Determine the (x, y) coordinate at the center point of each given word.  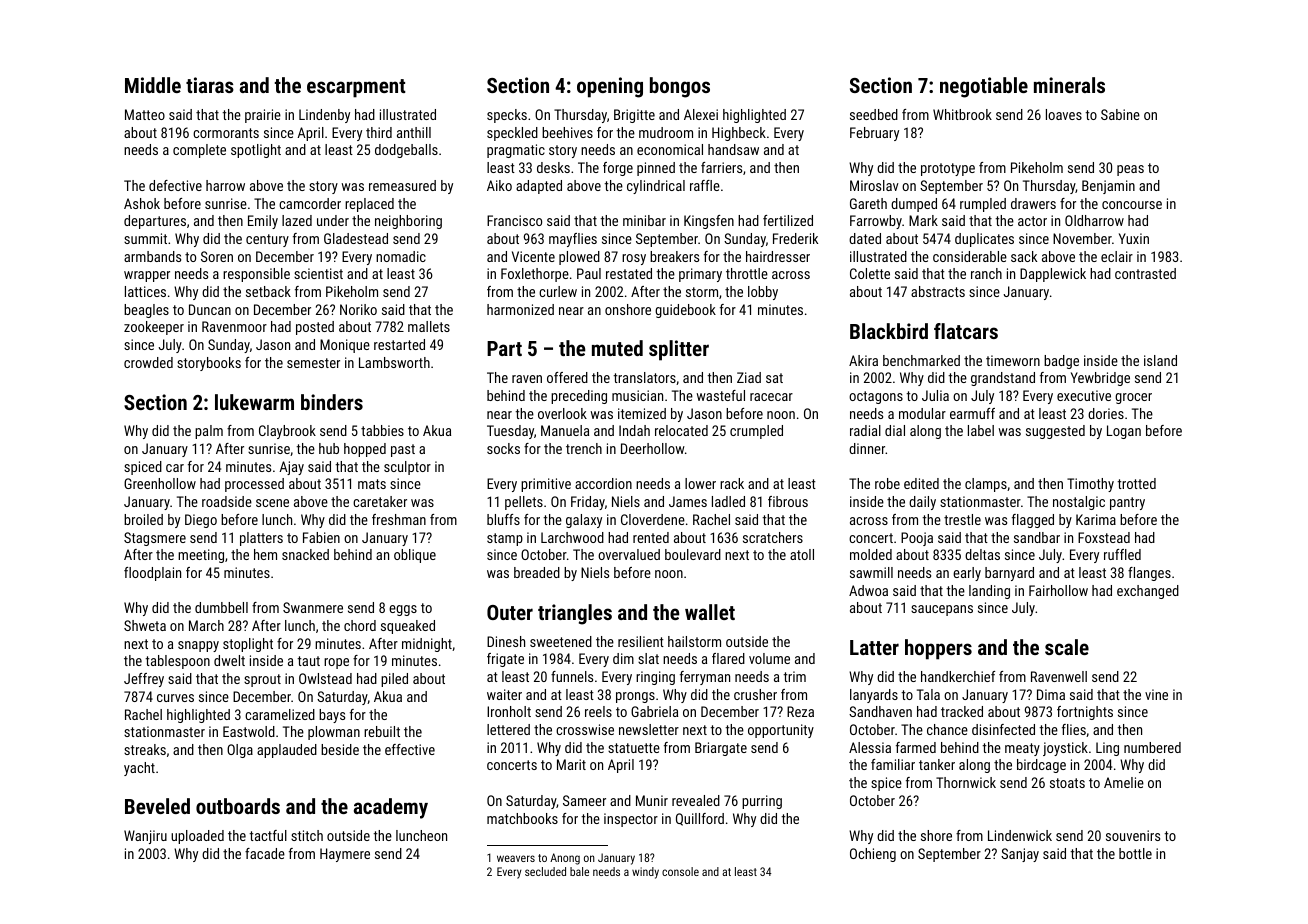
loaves (1064, 114)
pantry (1127, 503)
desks (553, 167)
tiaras (210, 85)
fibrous (788, 501)
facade (265, 853)
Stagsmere (155, 539)
